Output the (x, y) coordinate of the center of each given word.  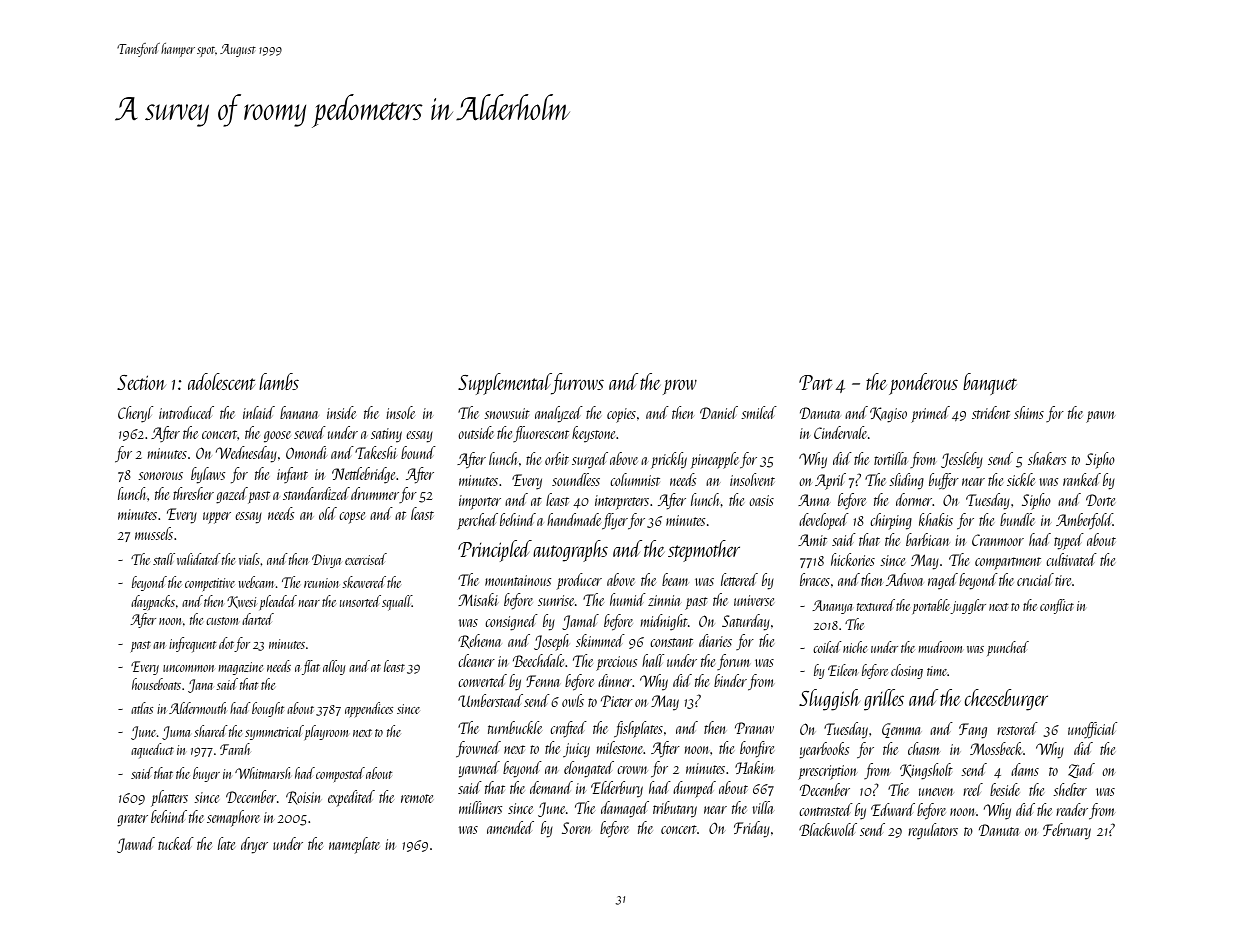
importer (480, 502)
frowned (478, 749)
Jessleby (962, 460)
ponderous (923, 384)
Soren (576, 828)
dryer (254, 845)
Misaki (478, 599)
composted (340, 774)
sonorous (160, 476)
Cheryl (135, 414)
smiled (759, 412)
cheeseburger (1006, 700)
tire (1063, 580)
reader (1072, 809)
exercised (366, 559)
